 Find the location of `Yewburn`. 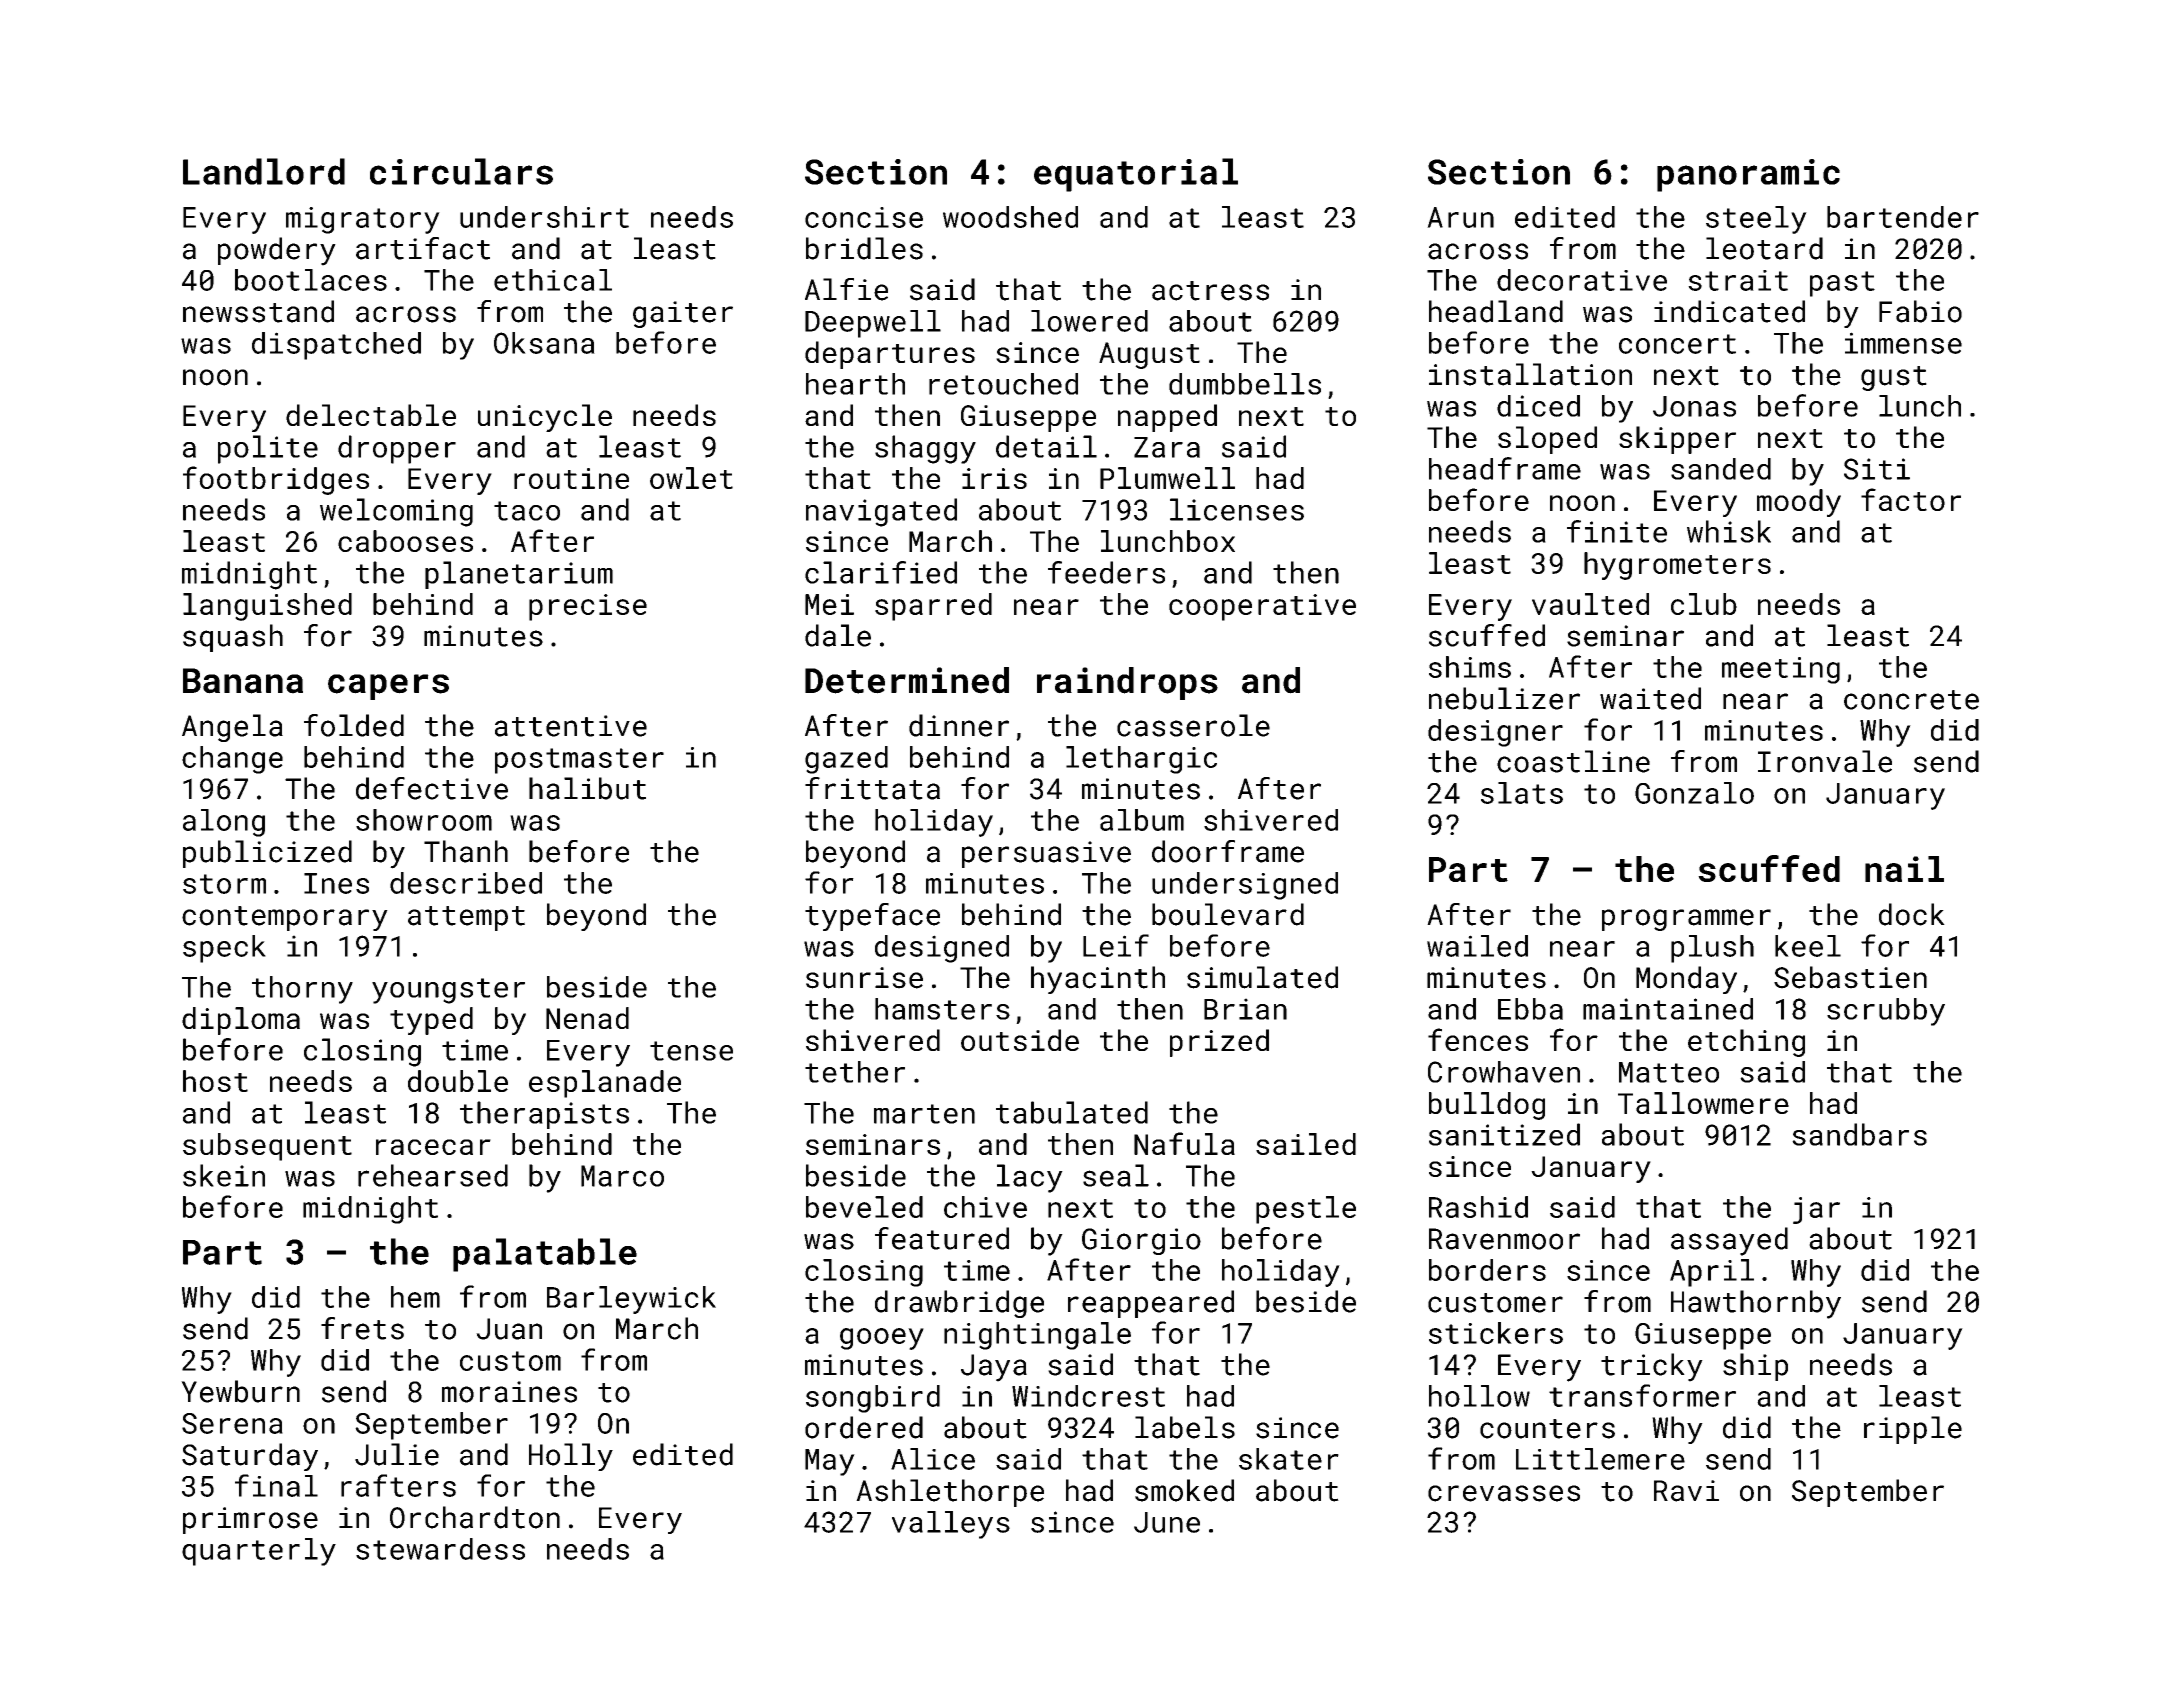

Yewburn is located at coordinates (240, 1391).
